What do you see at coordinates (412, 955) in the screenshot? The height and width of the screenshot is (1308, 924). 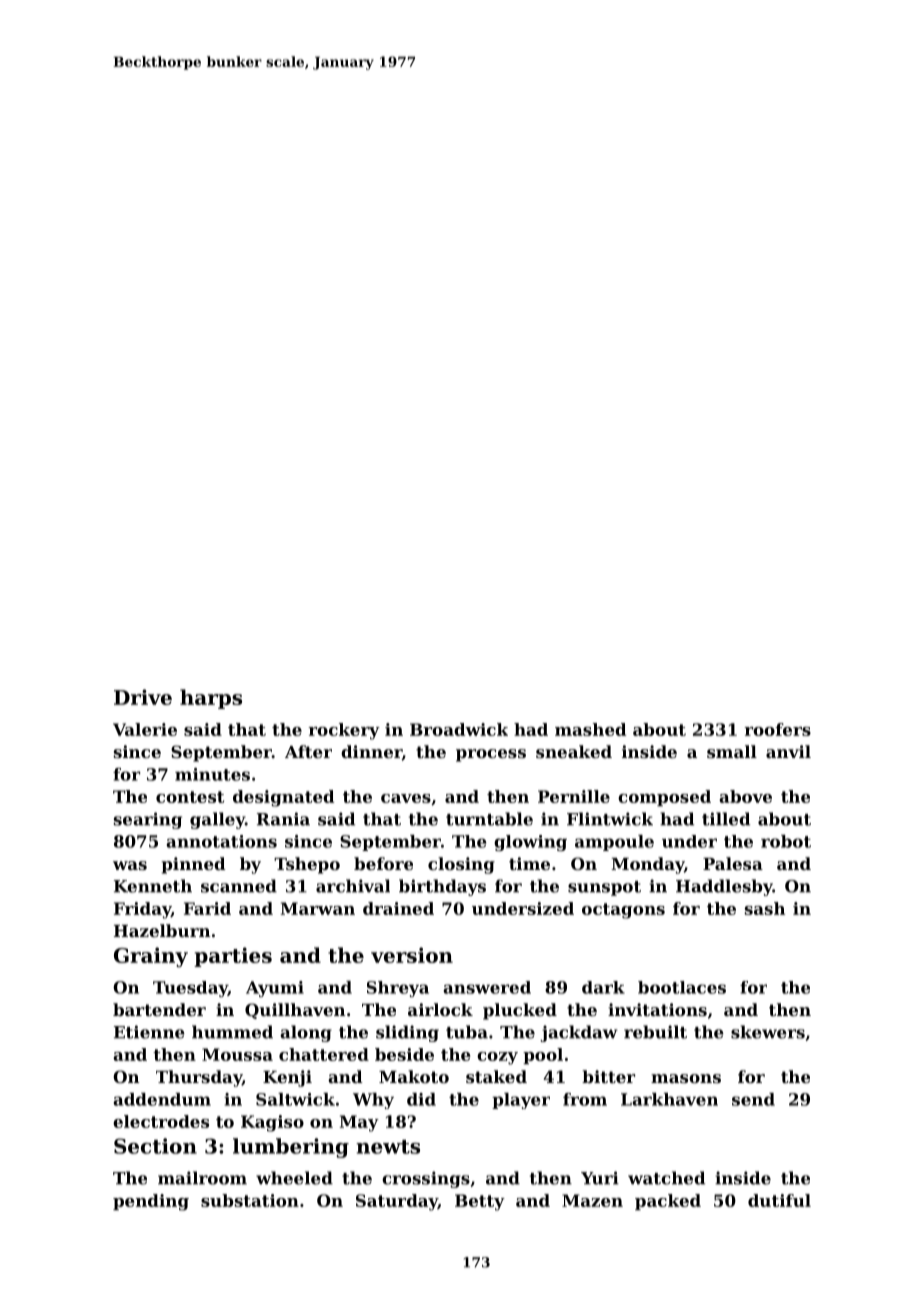 I see `version` at bounding box center [412, 955].
